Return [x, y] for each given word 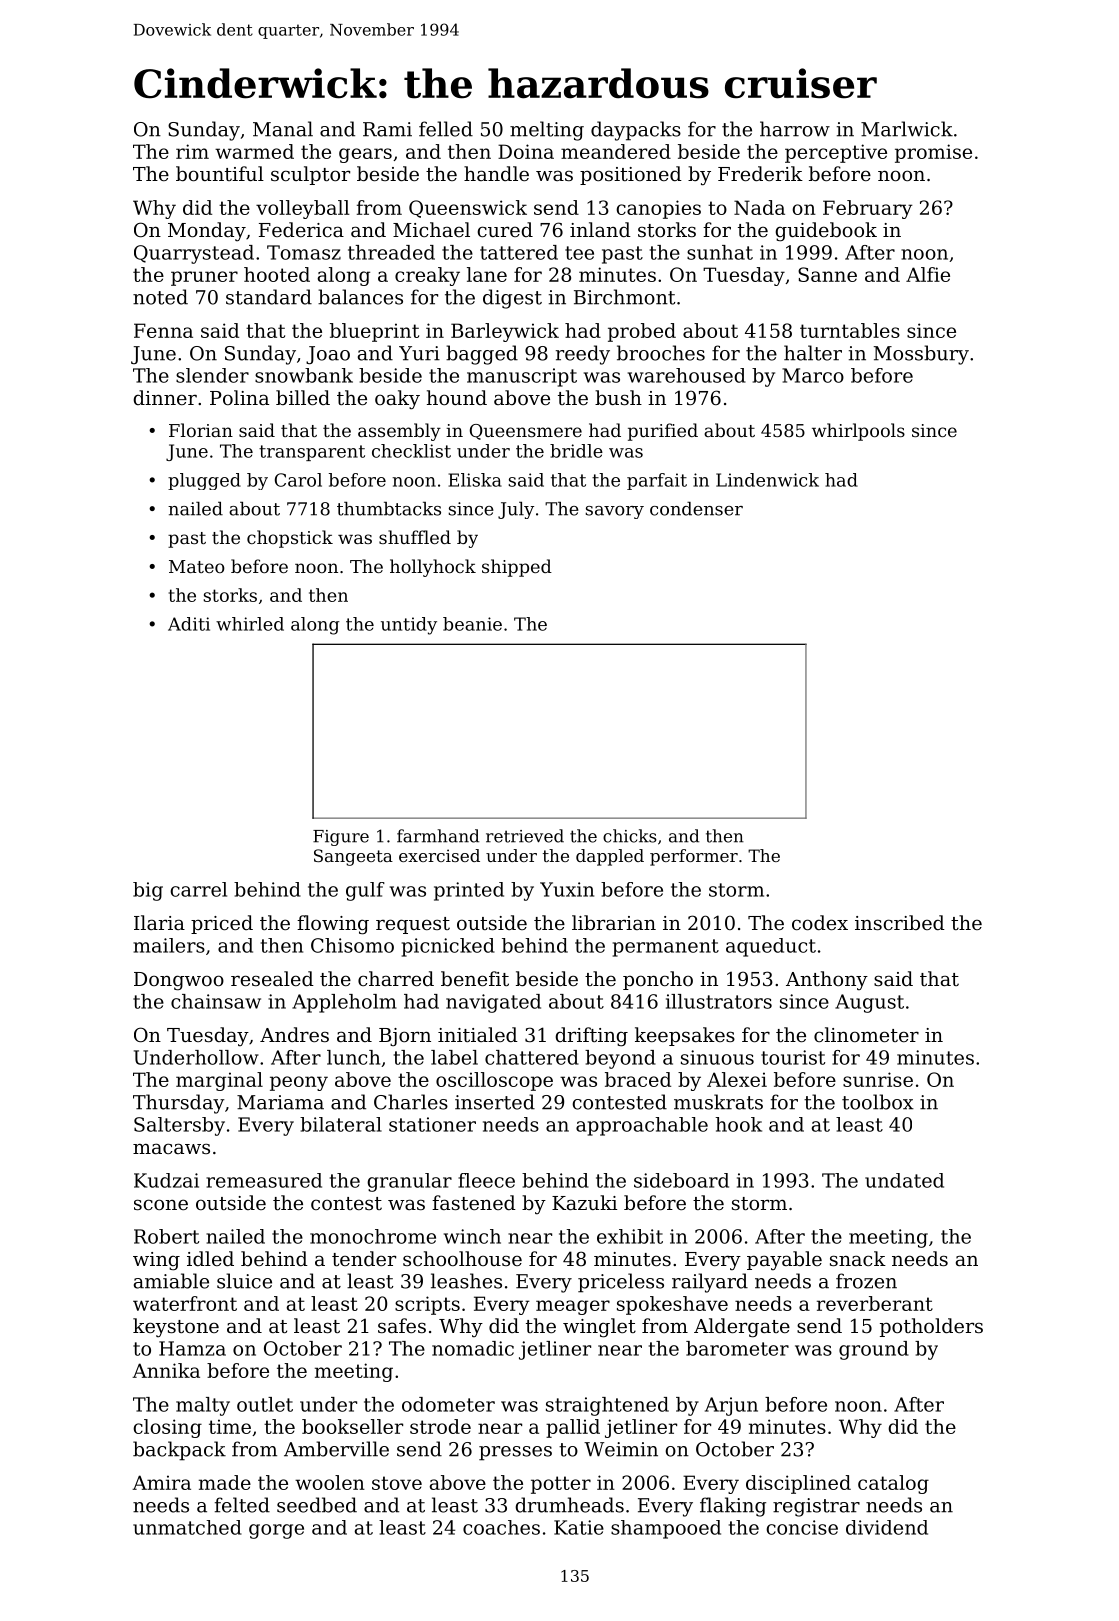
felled [446, 129]
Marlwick [907, 129]
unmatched [187, 1527]
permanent [666, 948]
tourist [793, 1057]
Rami [387, 129]
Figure [341, 838]
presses [515, 1453]
